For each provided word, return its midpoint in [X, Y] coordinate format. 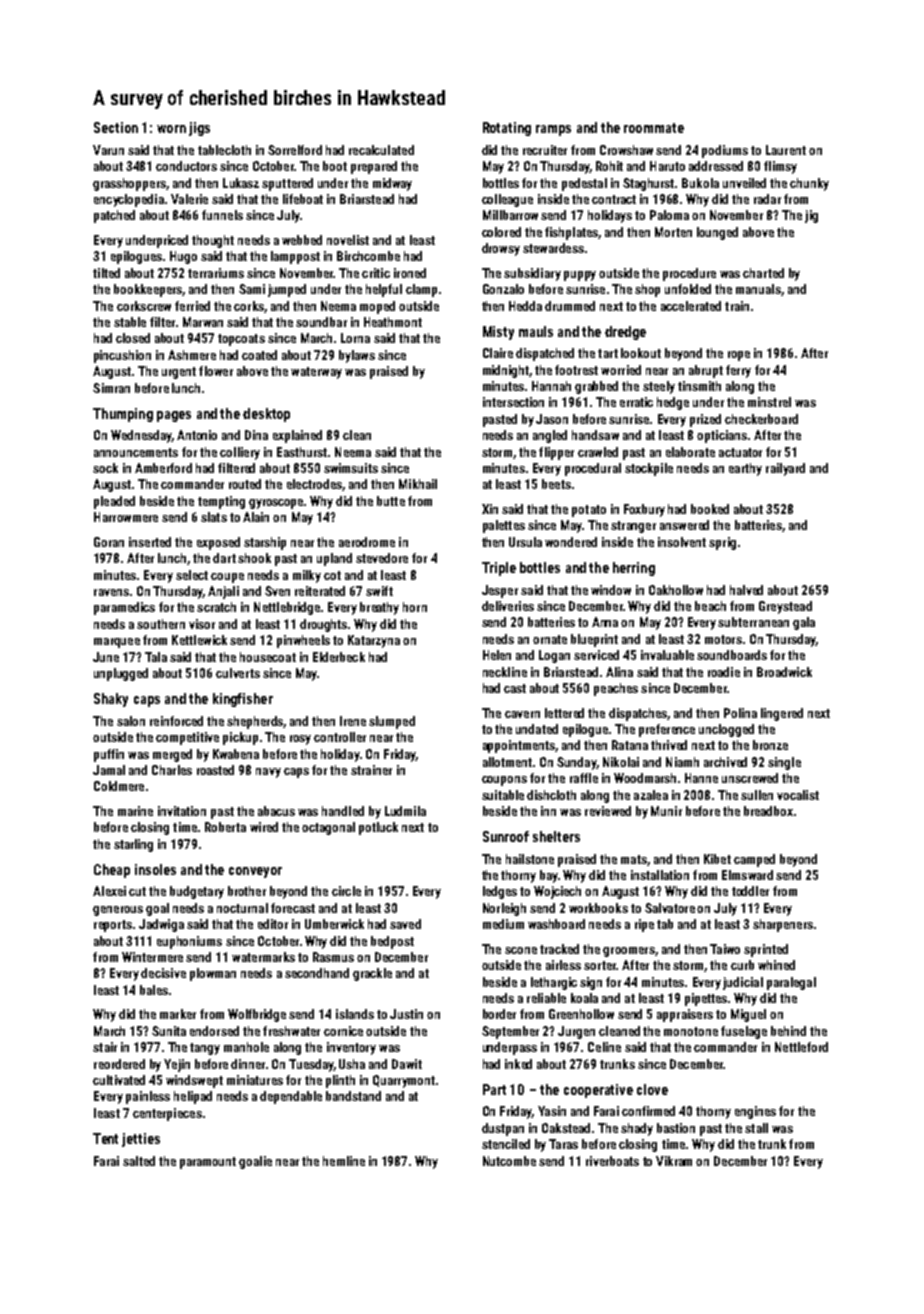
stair [105, 1047]
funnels [222, 215]
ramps [553, 130]
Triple [499, 569]
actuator [740, 452]
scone [521, 950]
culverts [238, 673]
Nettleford [801, 1047]
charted [763, 273]
